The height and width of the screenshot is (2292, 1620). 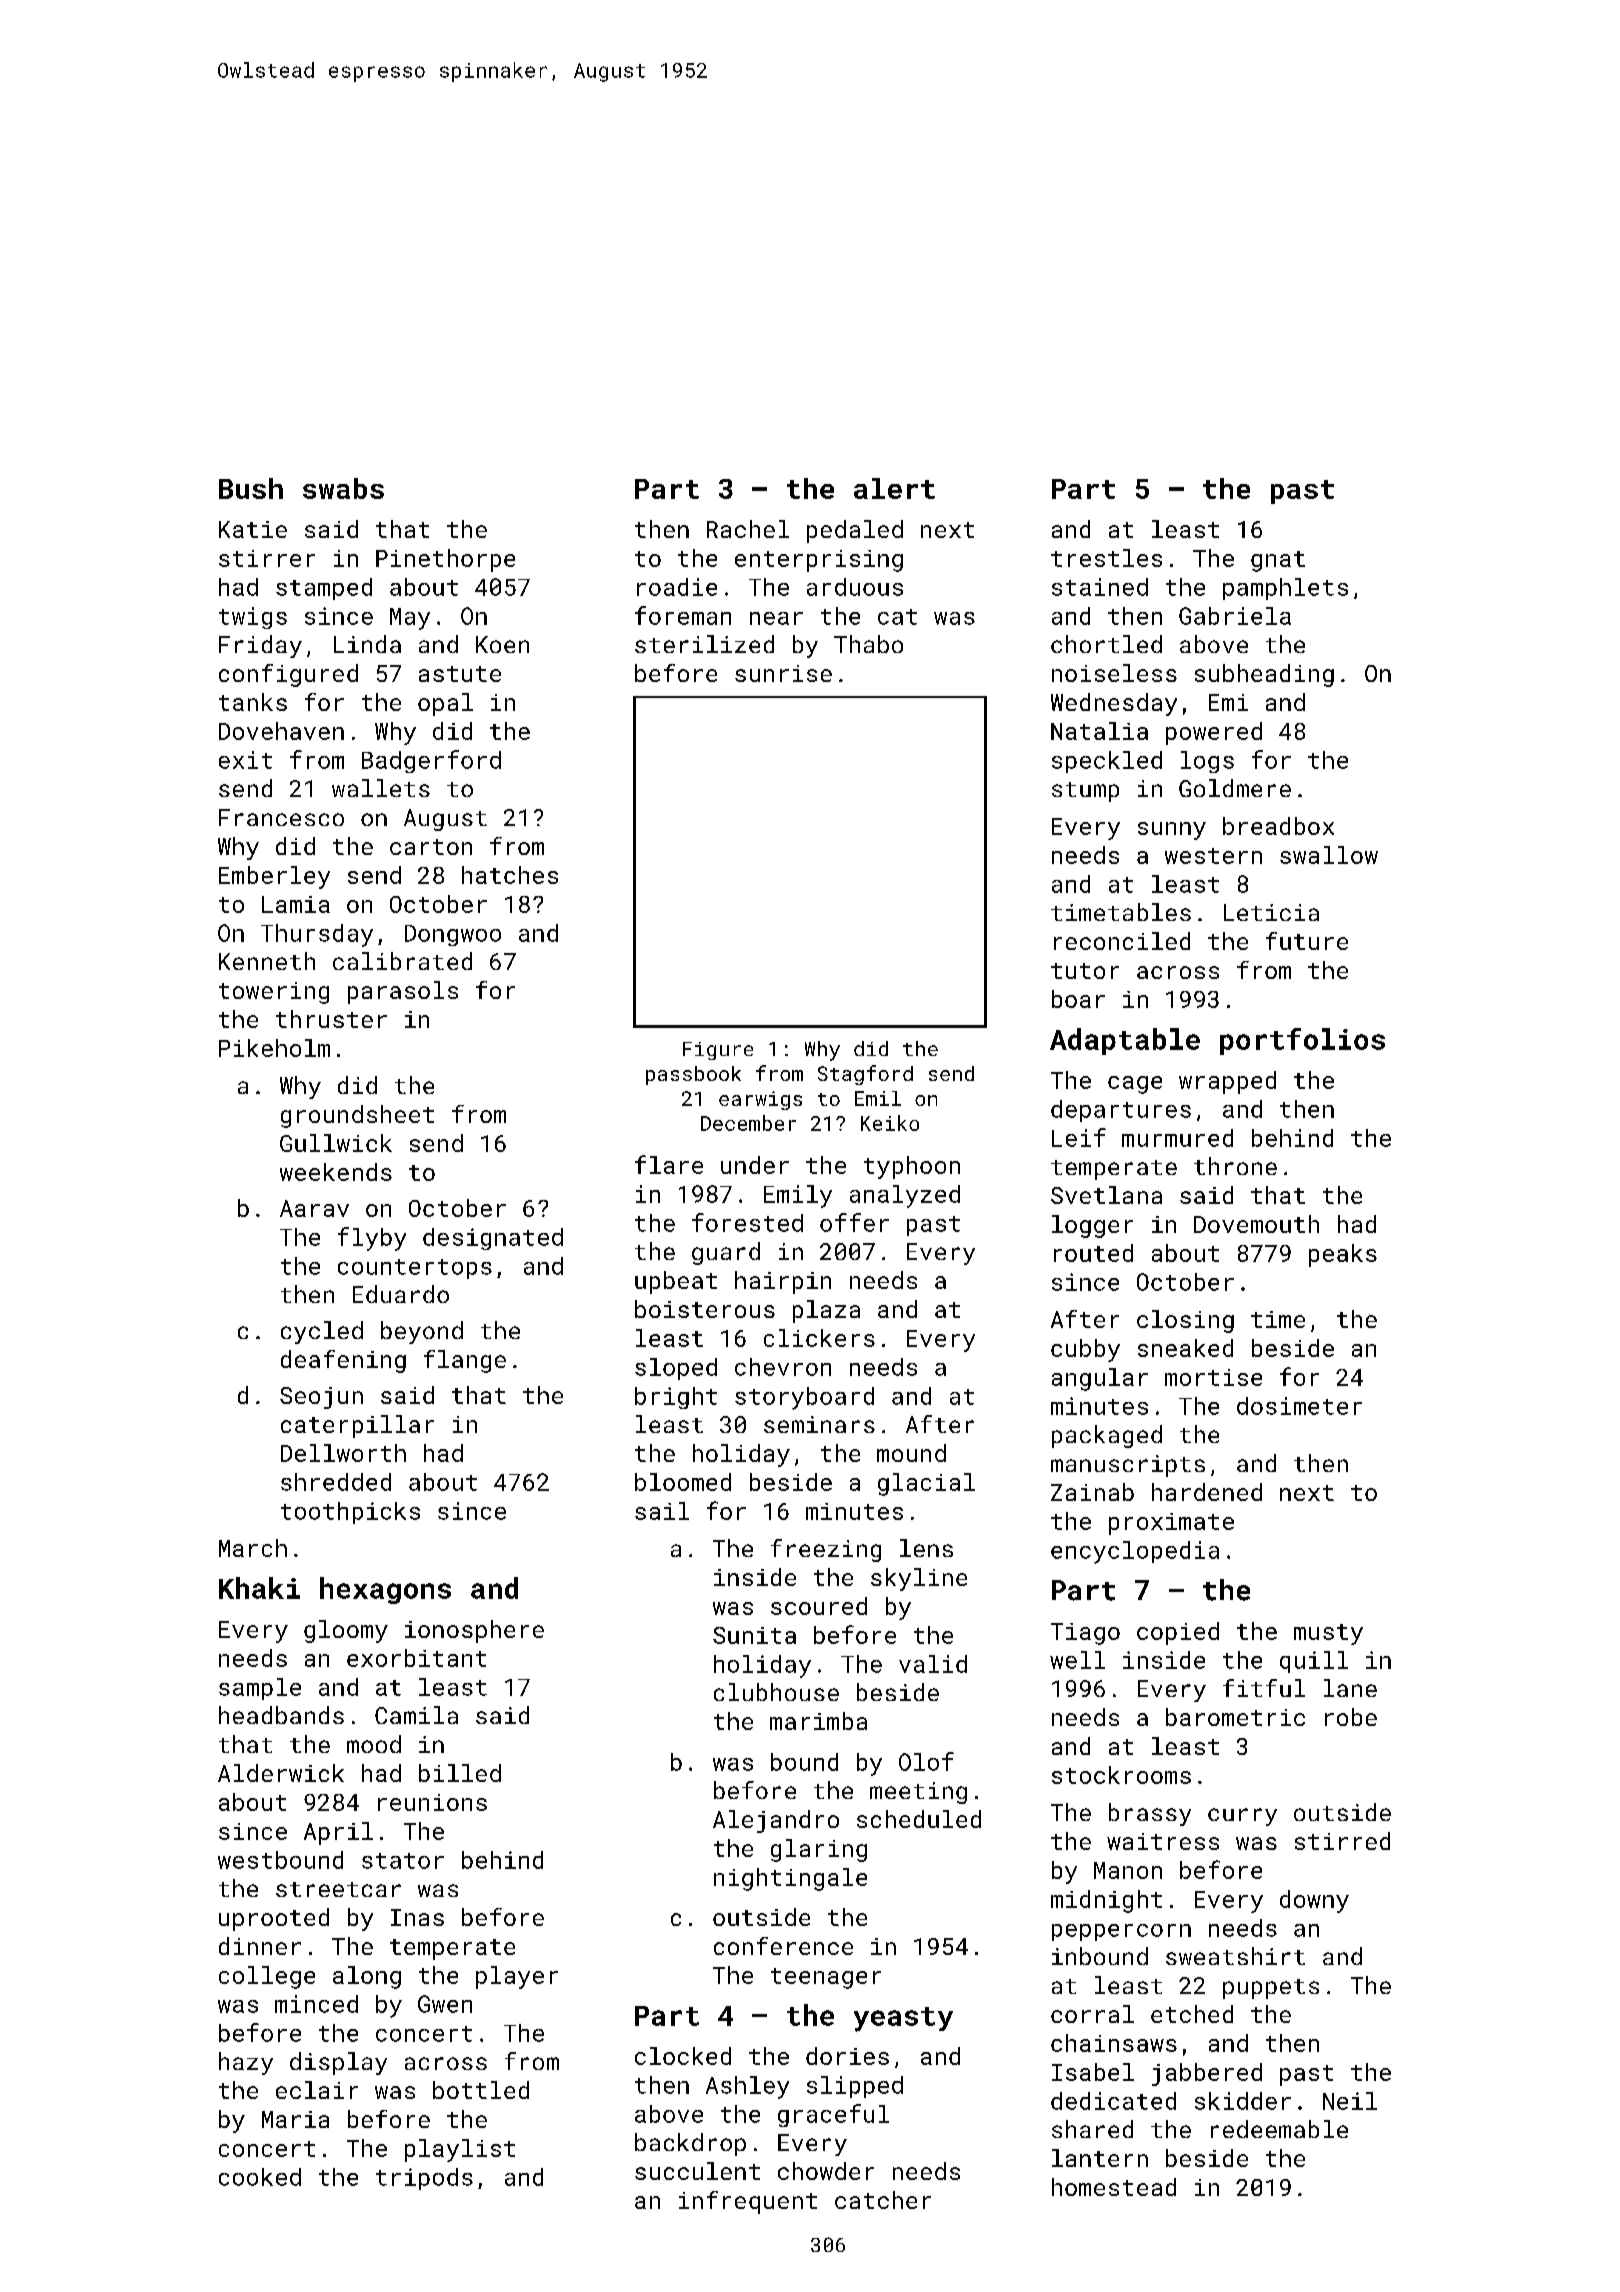 What do you see at coordinates (894, 488) in the screenshot?
I see `alert` at bounding box center [894, 488].
